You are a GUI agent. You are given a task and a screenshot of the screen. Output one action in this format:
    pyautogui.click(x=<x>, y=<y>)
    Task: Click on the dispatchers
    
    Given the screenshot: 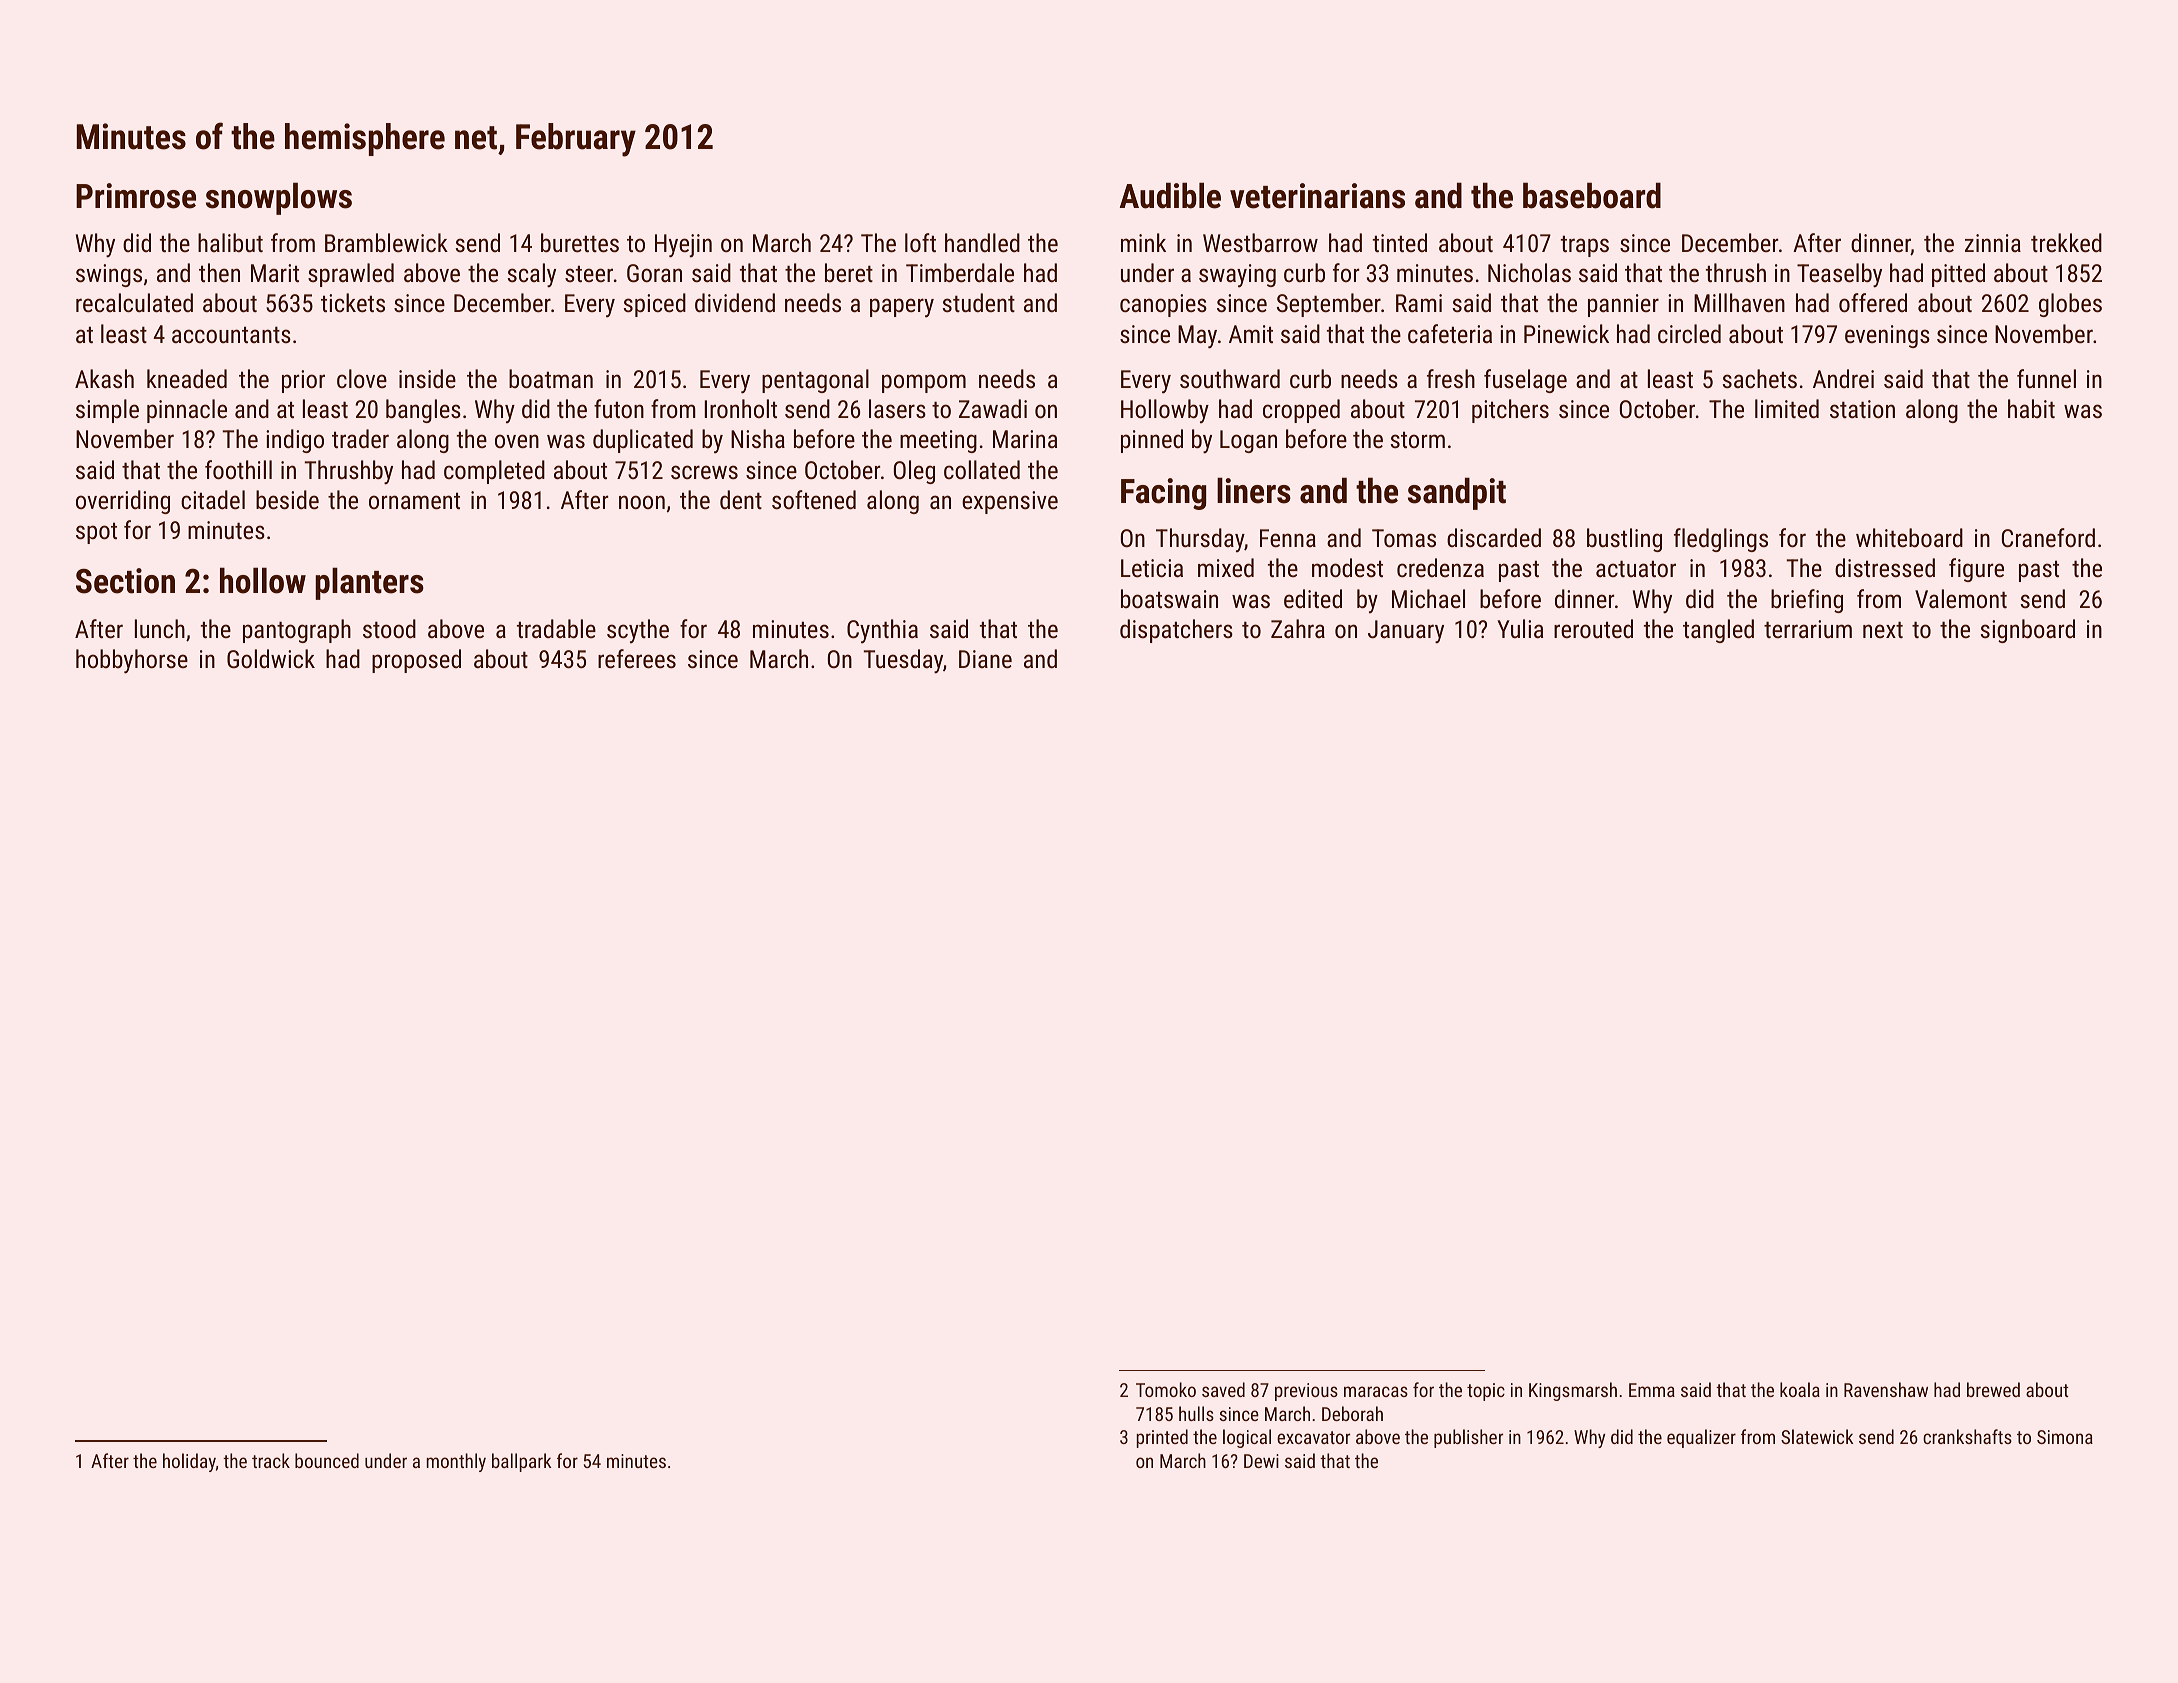 What is the action you would take?
    pyautogui.click(x=1176, y=631)
